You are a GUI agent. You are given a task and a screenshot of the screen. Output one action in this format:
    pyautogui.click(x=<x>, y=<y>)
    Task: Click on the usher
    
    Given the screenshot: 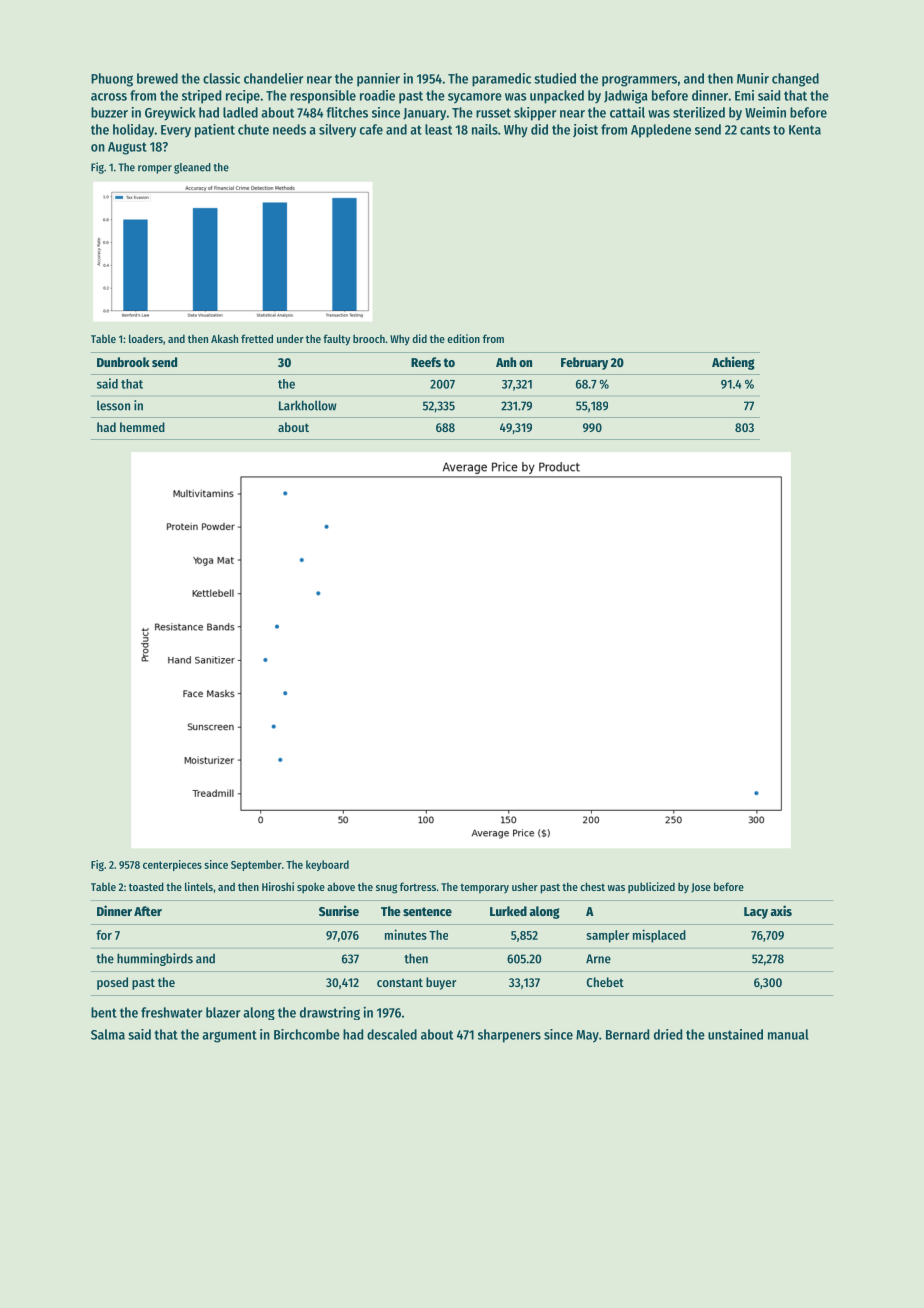 What is the action you would take?
    pyautogui.click(x=525, y=886)
